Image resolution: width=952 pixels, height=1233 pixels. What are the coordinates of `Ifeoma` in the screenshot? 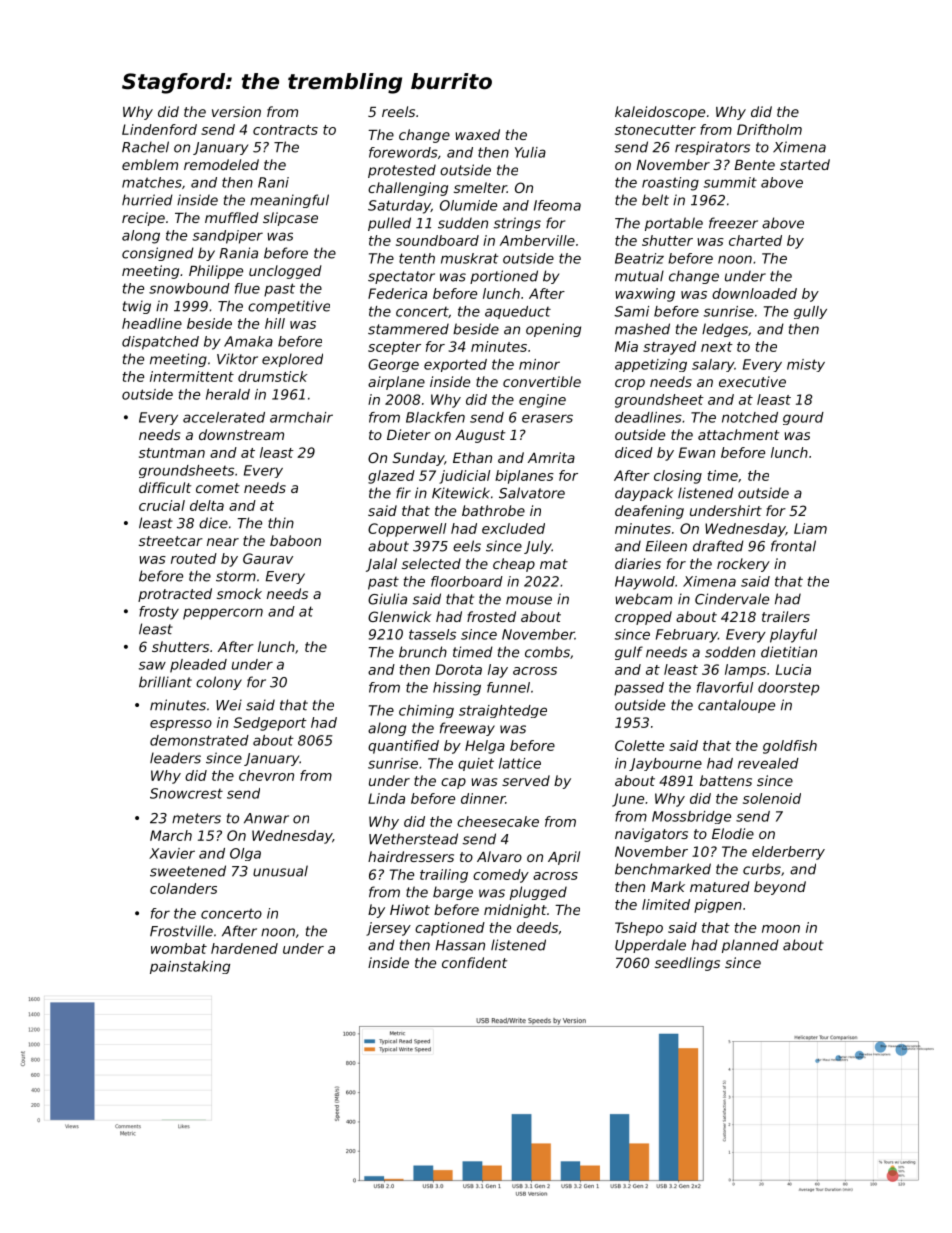 It's located at (557, 205).
